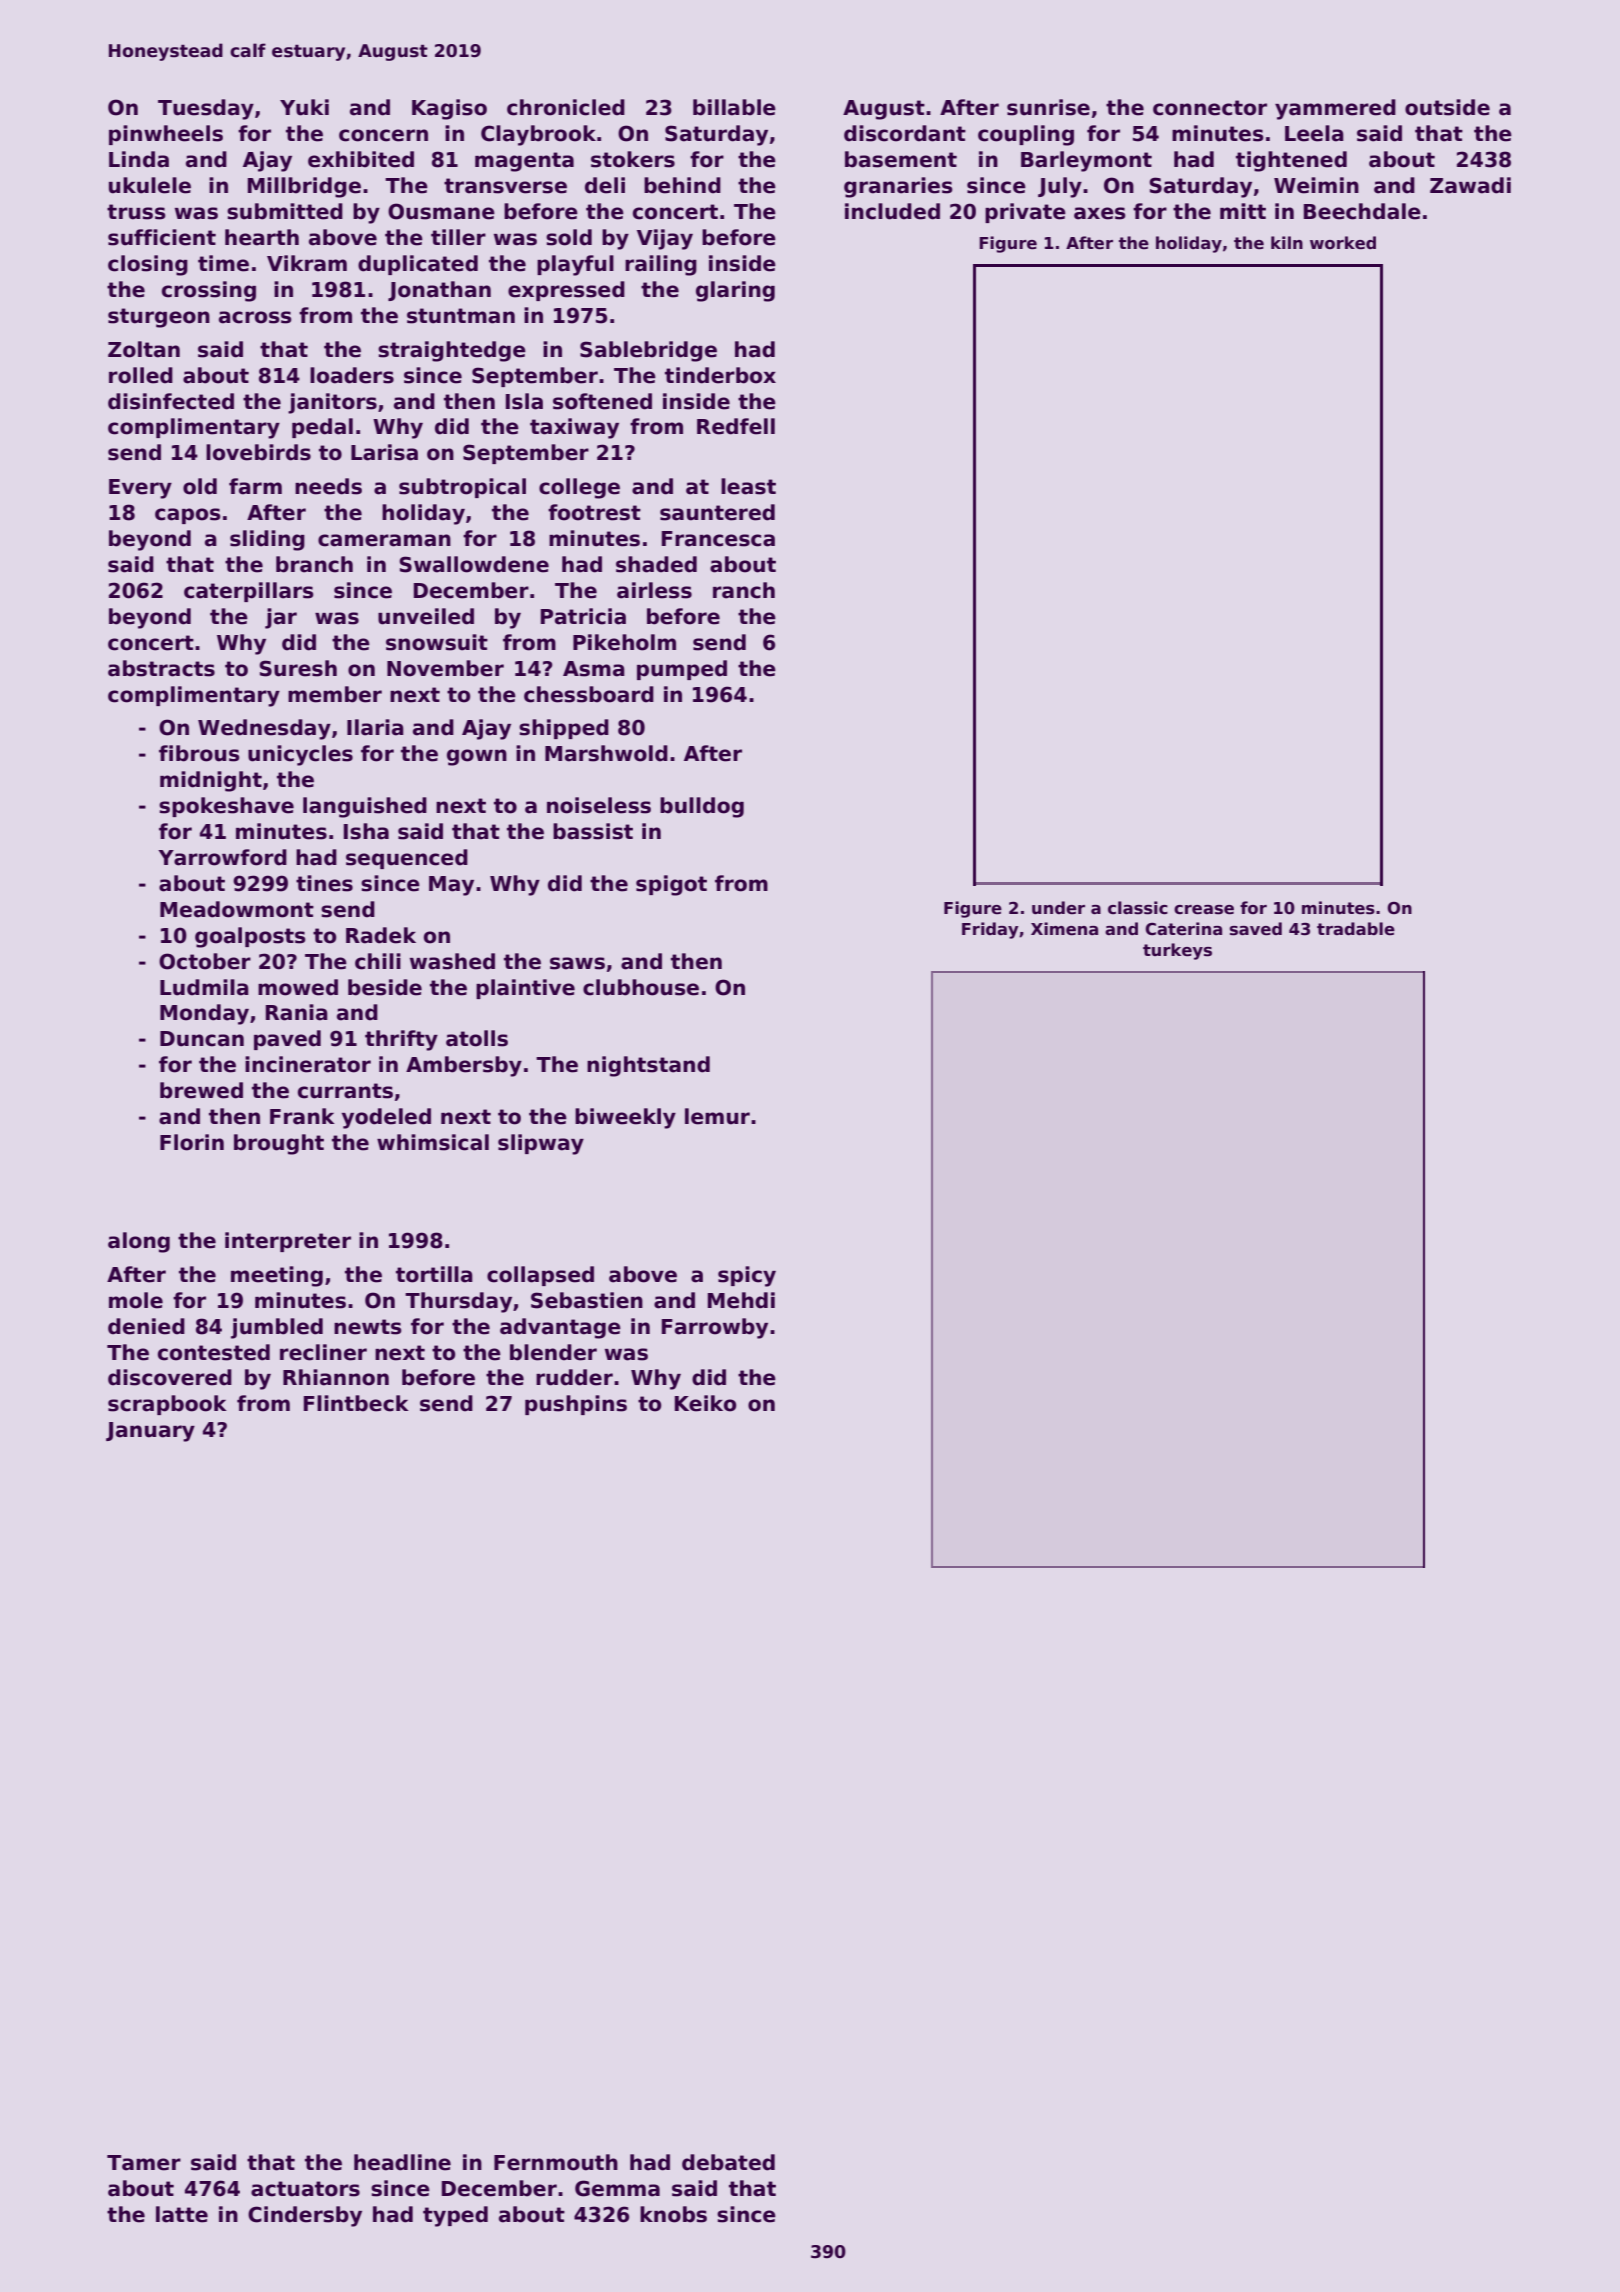  Describe the element at coordinates (641, 987) in the screenshot. I see `clubhouse` at that location.
